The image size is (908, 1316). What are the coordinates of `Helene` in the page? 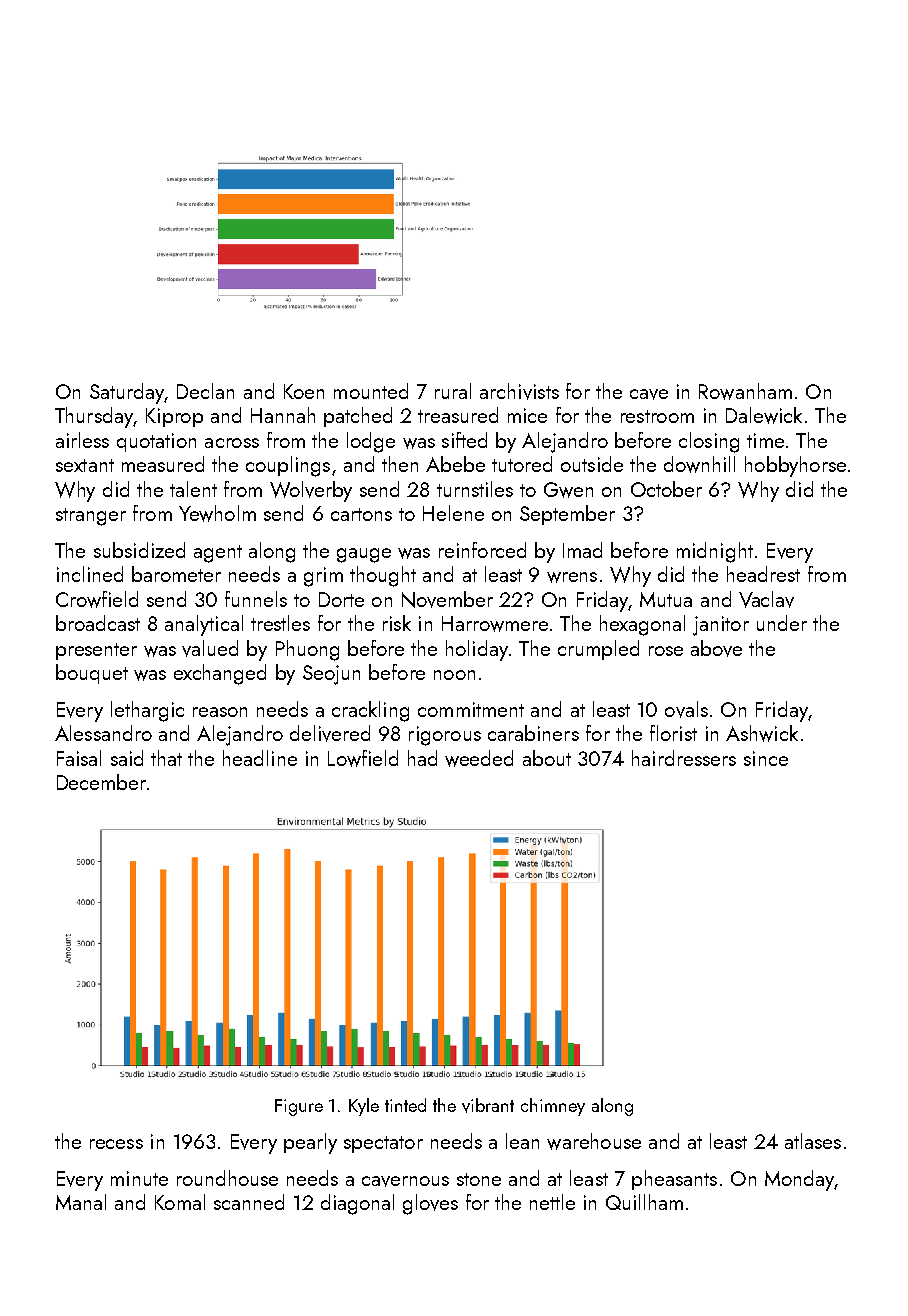 It's located at (453, 513).
